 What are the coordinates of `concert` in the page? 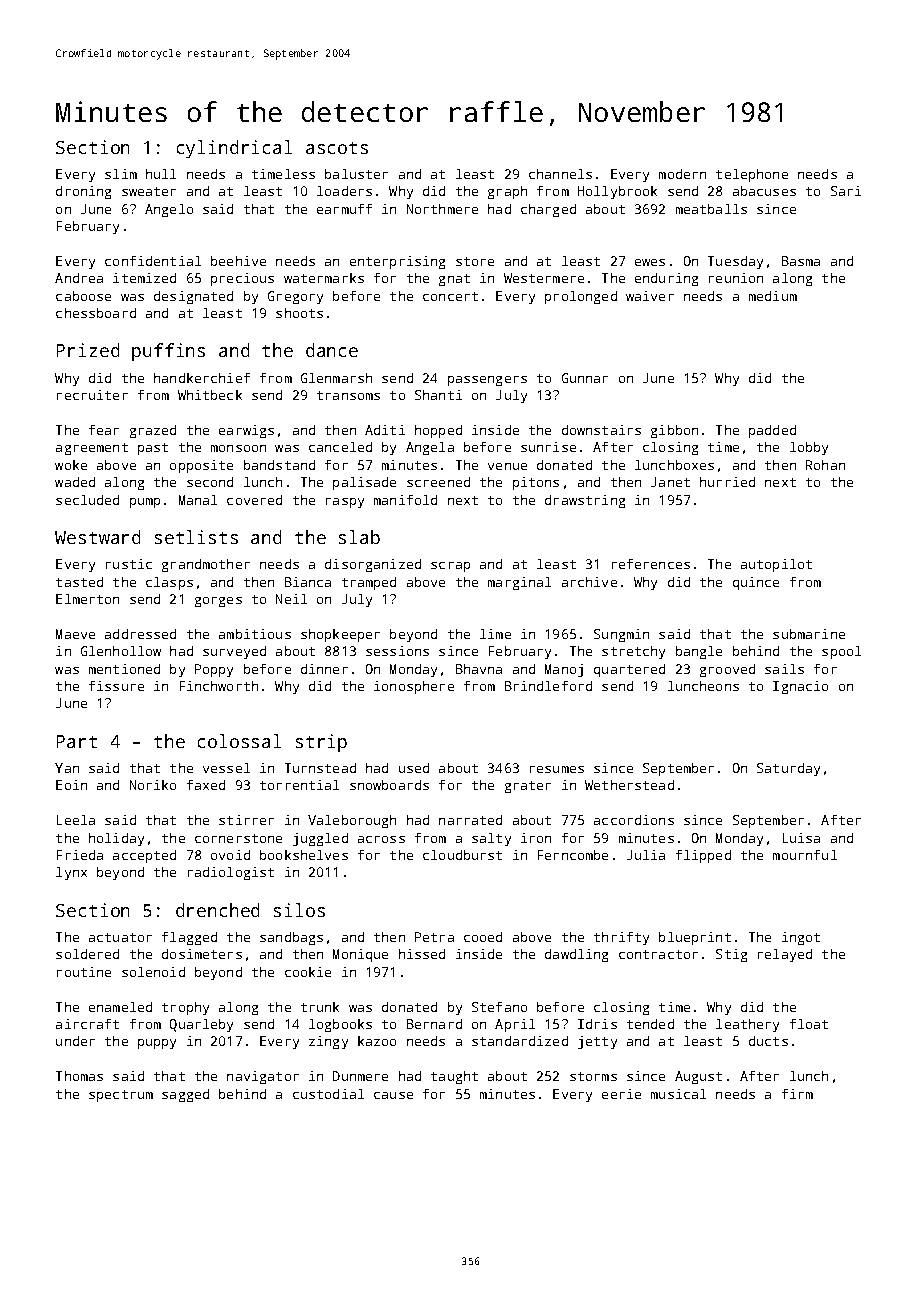 It's located at (450, 296).
